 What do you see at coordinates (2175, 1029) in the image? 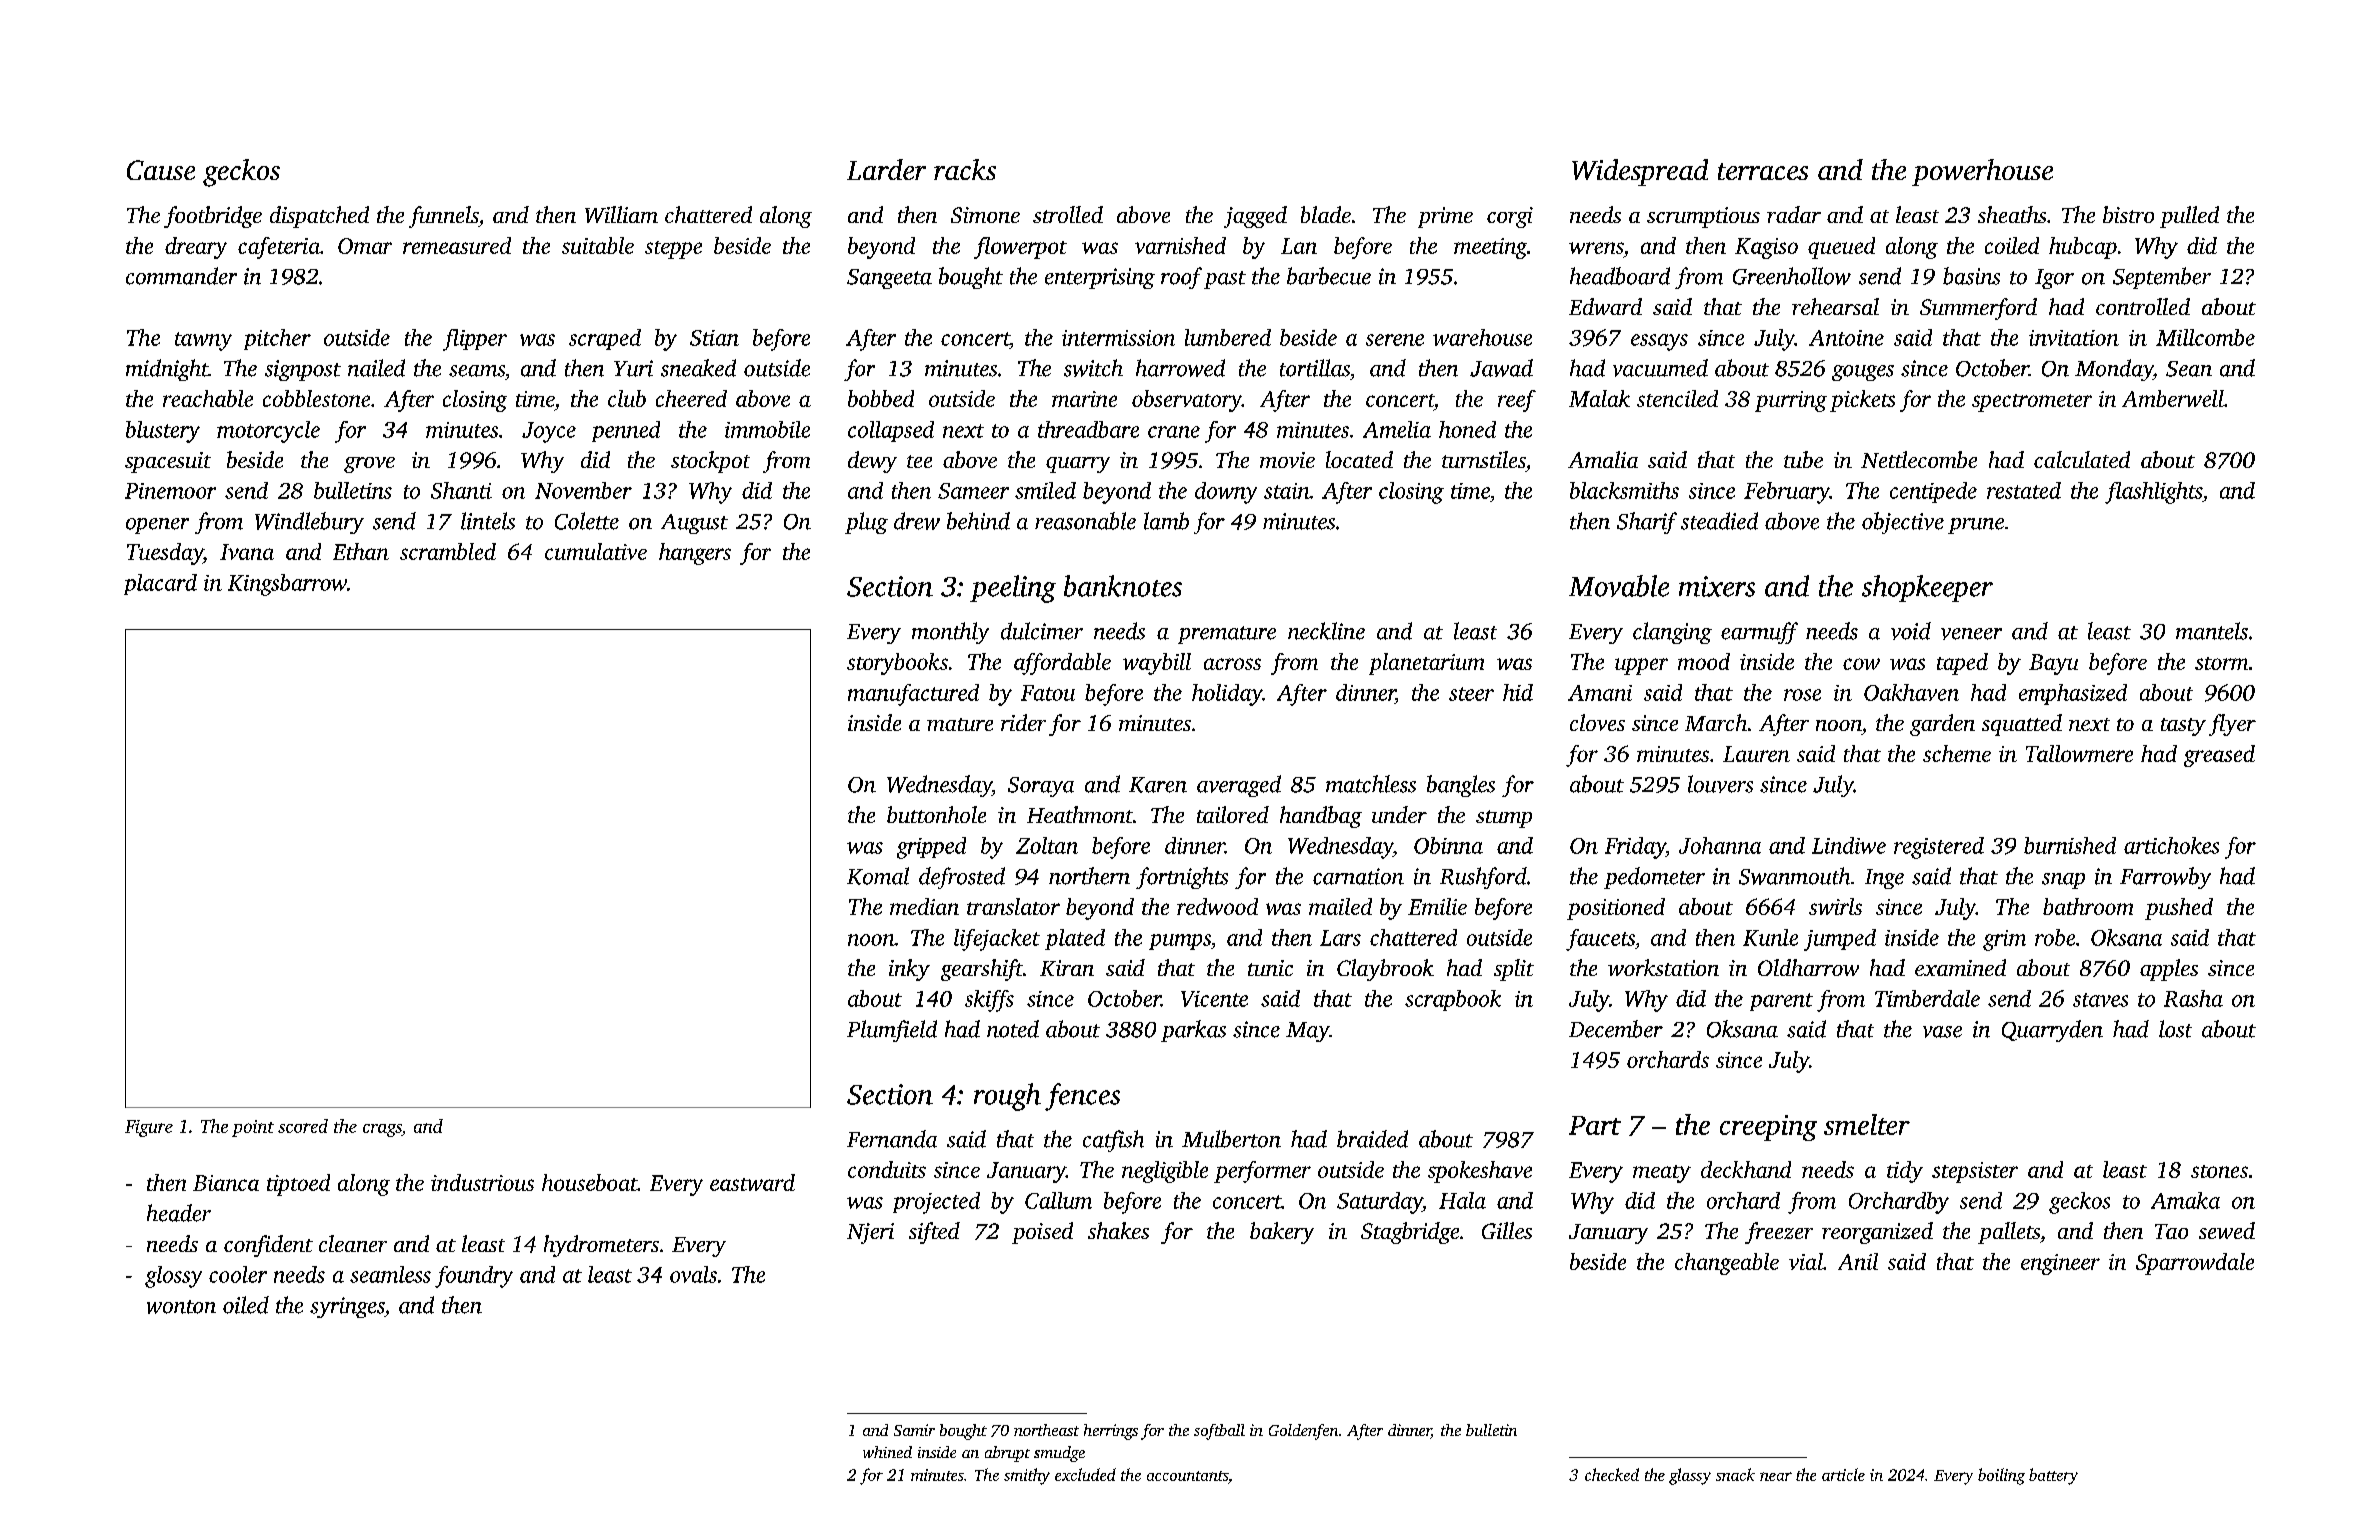
I see `lost` at bounding box center [2175, 1029].
